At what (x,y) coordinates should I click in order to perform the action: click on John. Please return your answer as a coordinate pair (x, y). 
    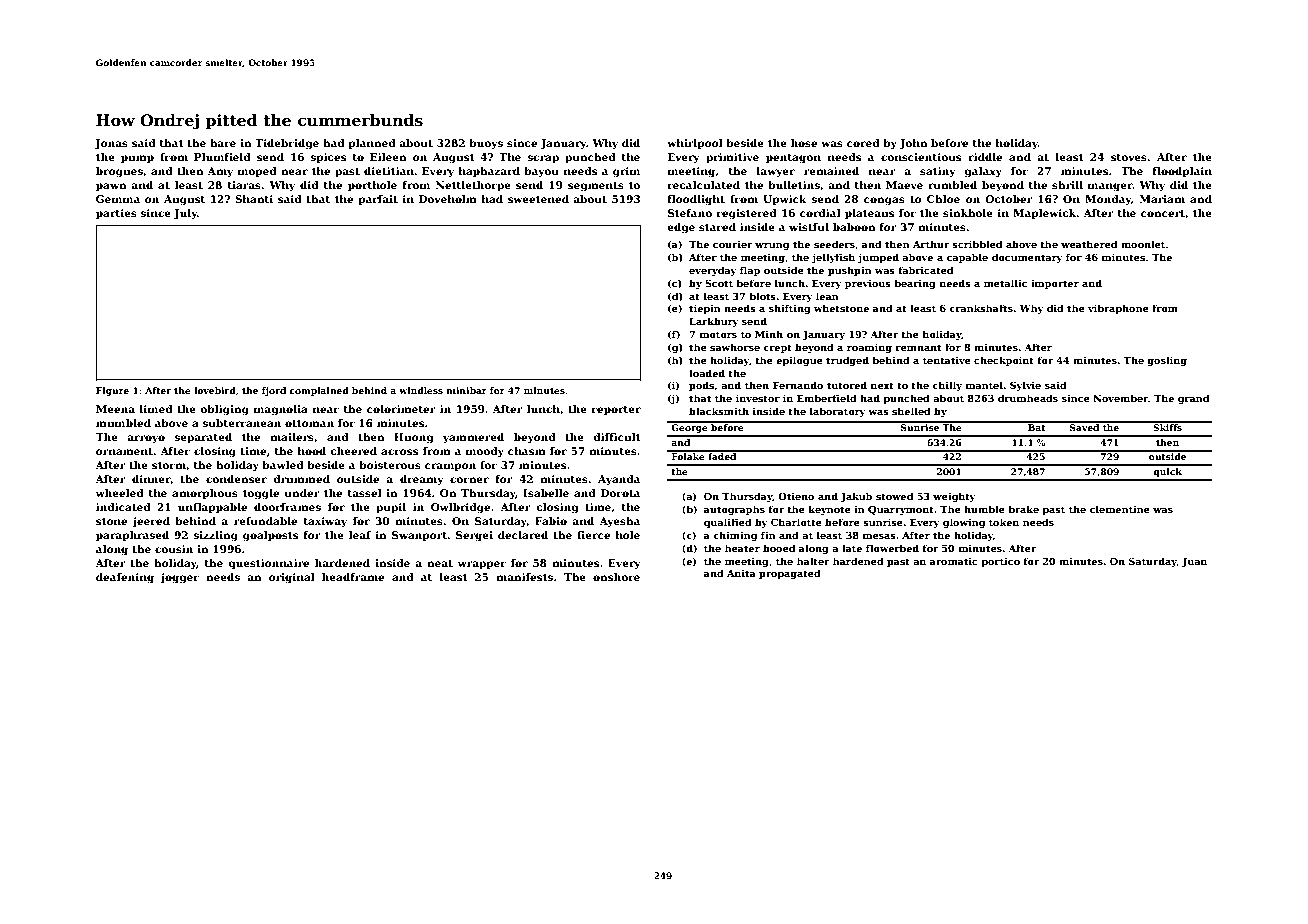
    Looking at the image, I should click on (913, 144).
